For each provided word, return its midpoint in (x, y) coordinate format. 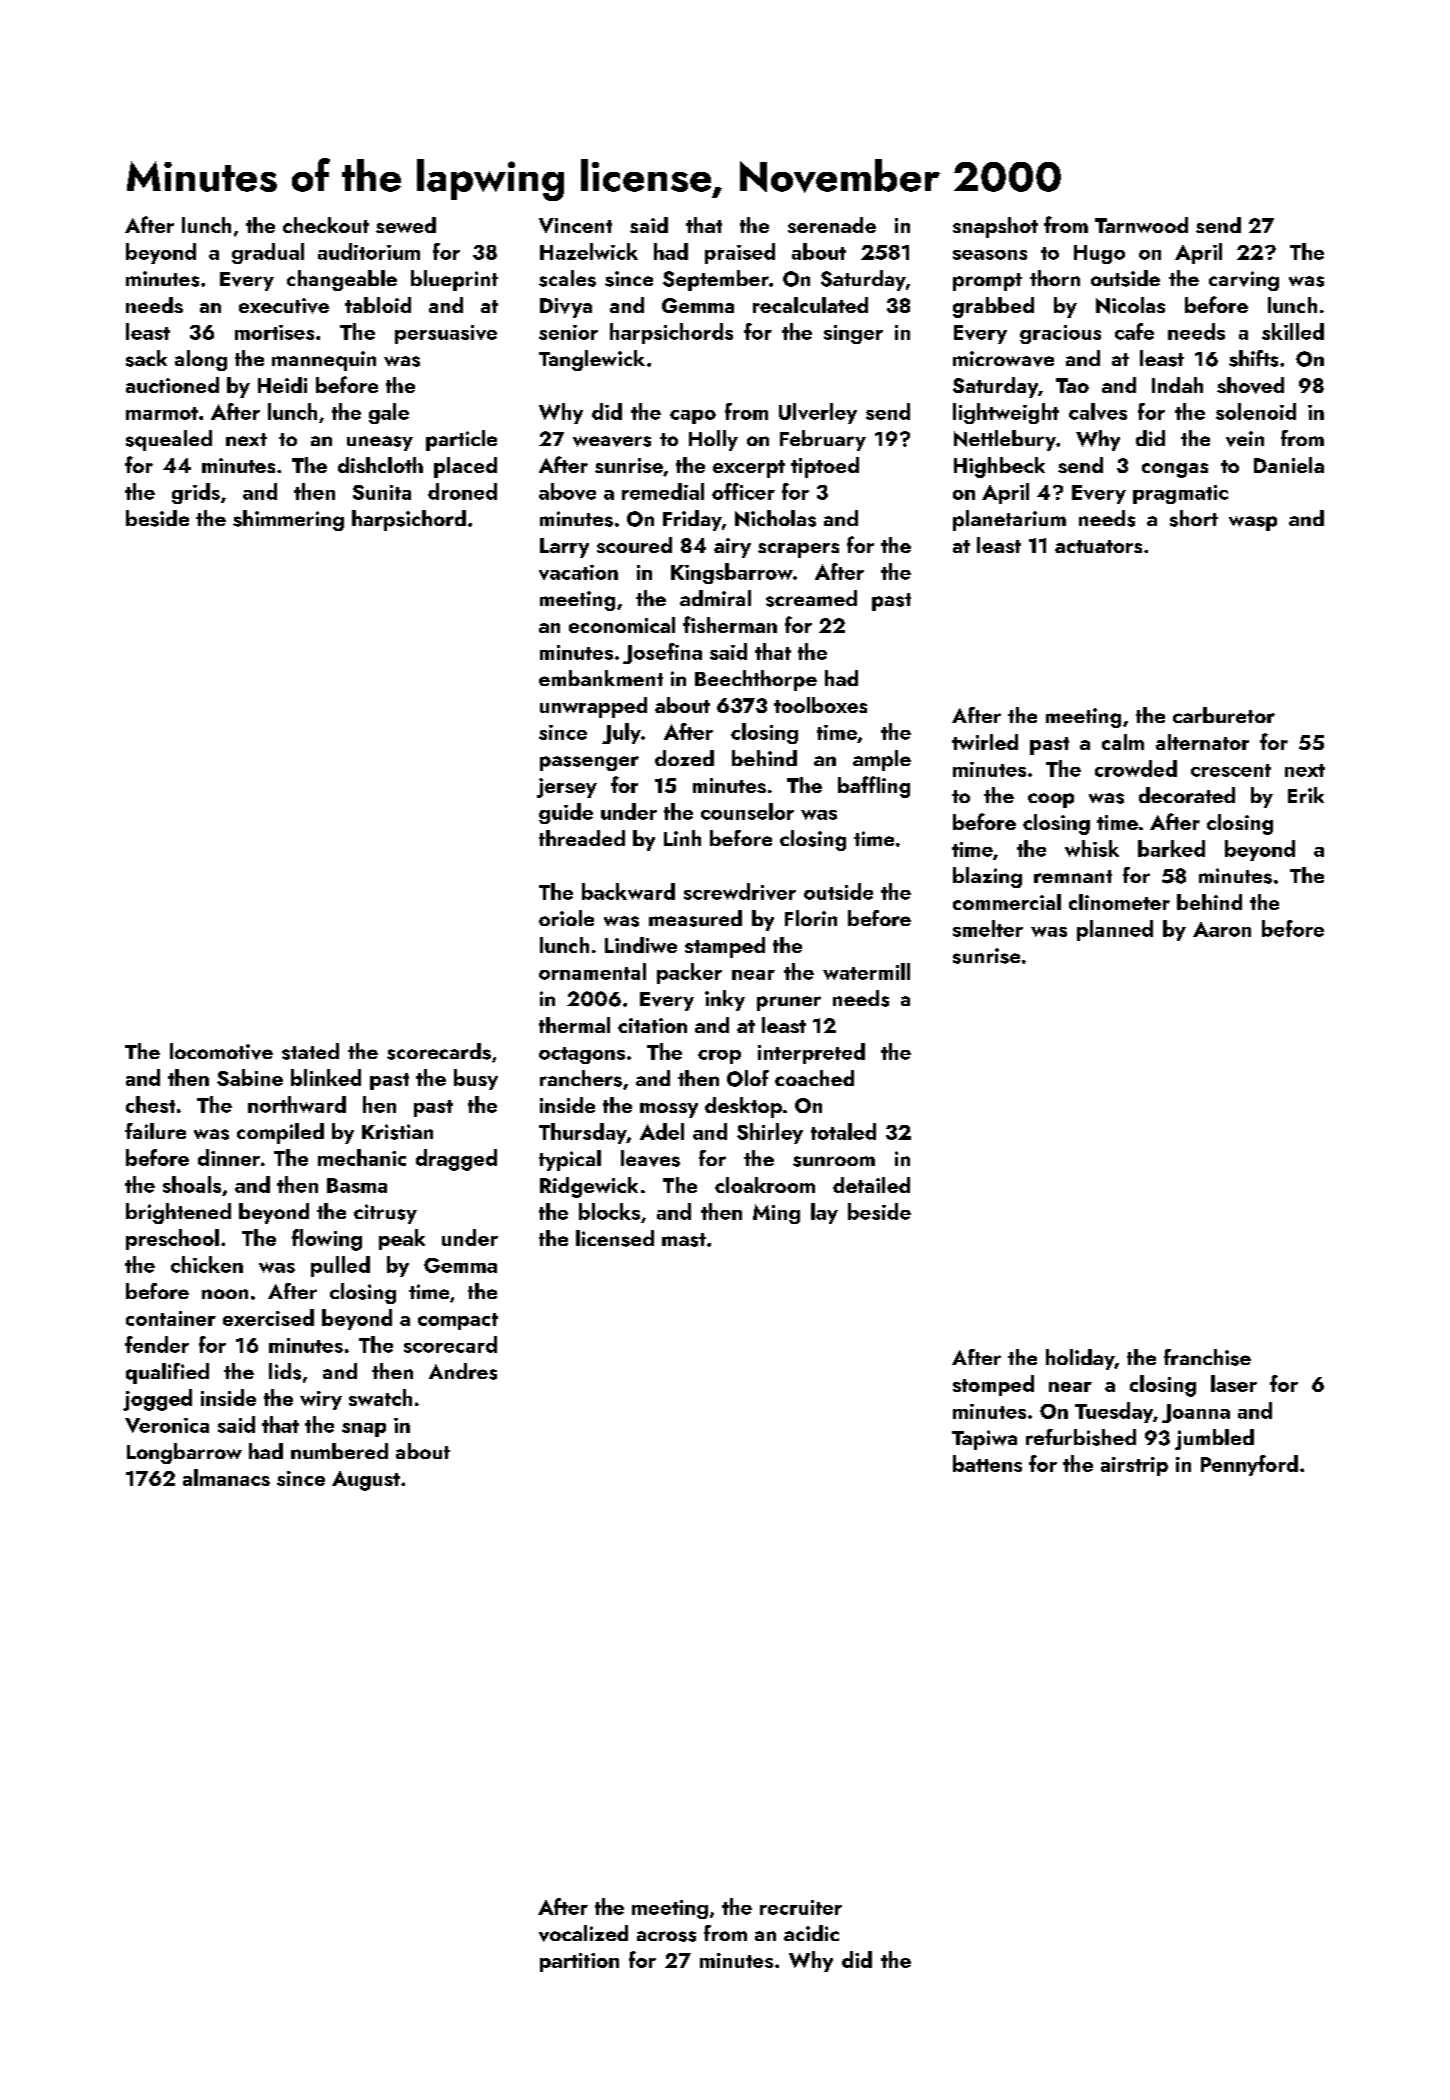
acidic (811, 1933)
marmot (162, 413)
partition (579, 1962)
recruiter (801, 1907)
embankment (601, 678)
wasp (1253, 523)
